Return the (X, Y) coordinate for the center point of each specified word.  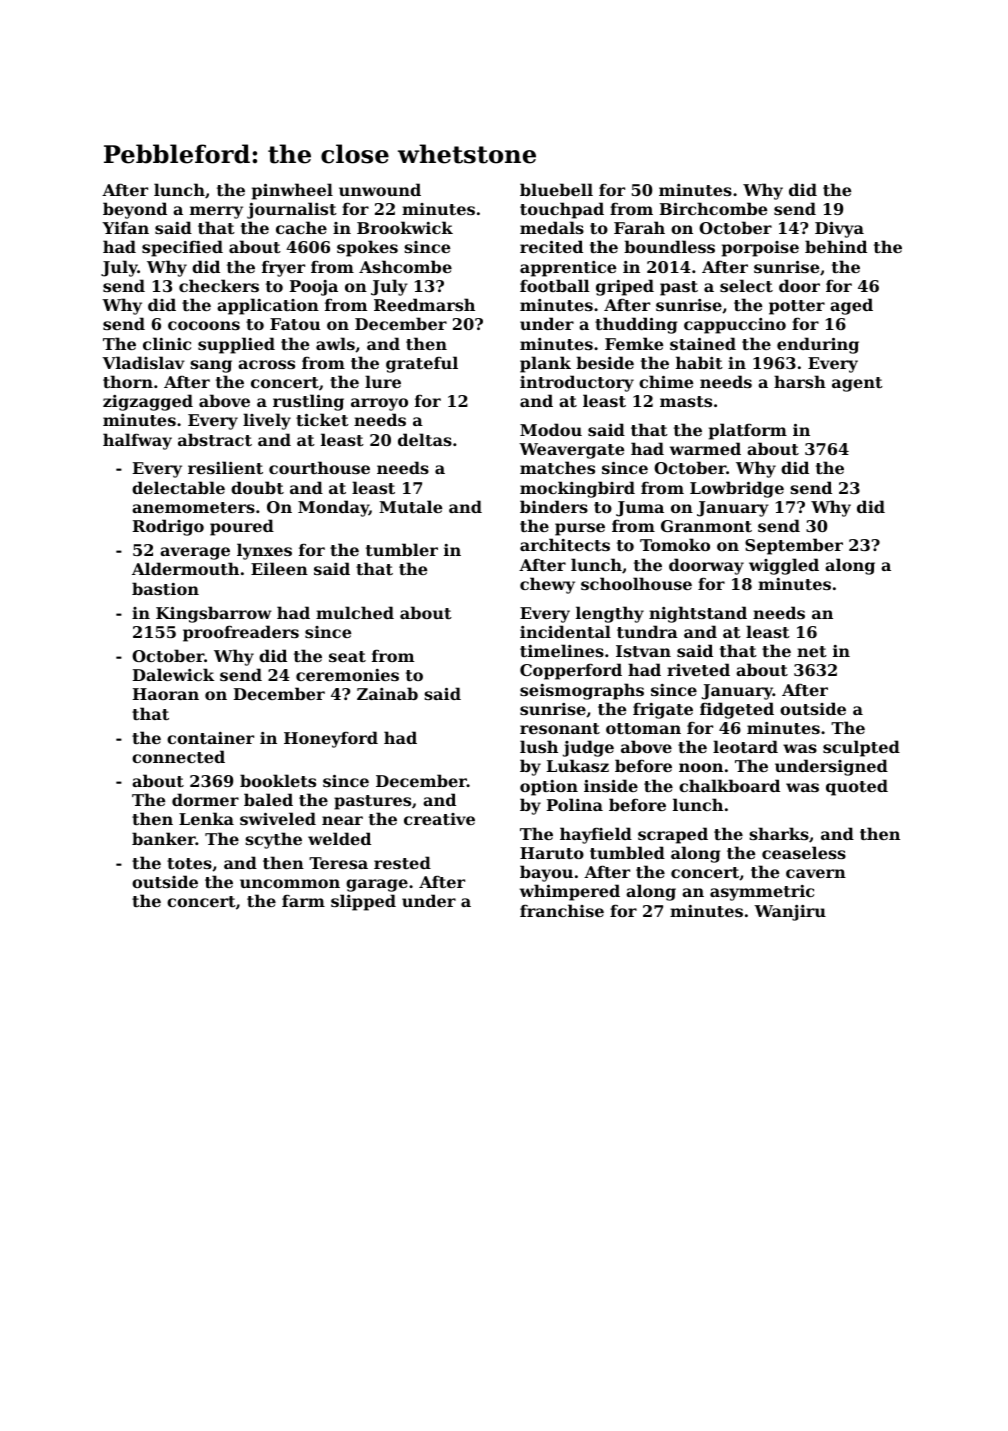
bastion (165, 588)
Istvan (643, 651)
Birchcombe (713, 208)
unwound (380, 189)
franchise (562, 910)
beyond (135, 210)
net (812, 651)
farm (303, 900)
